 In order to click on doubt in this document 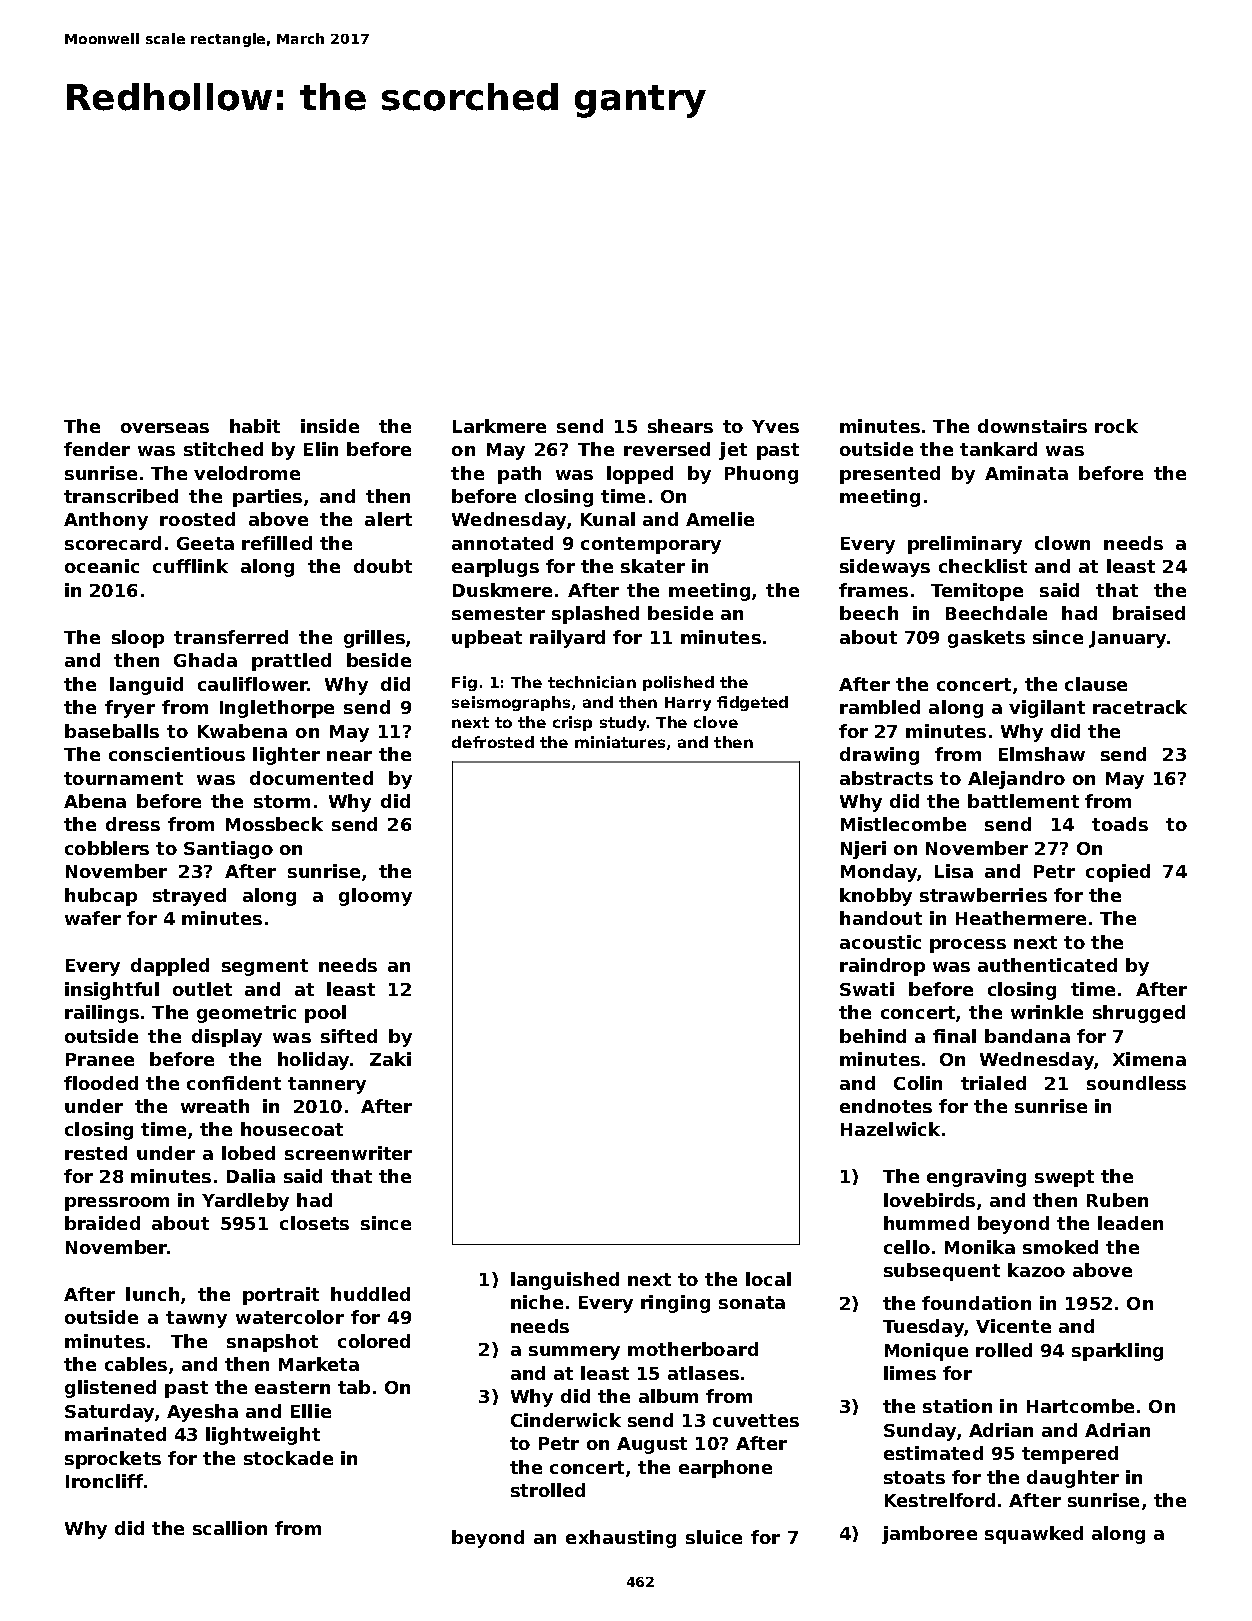, I will do `click(383, 566)`.
